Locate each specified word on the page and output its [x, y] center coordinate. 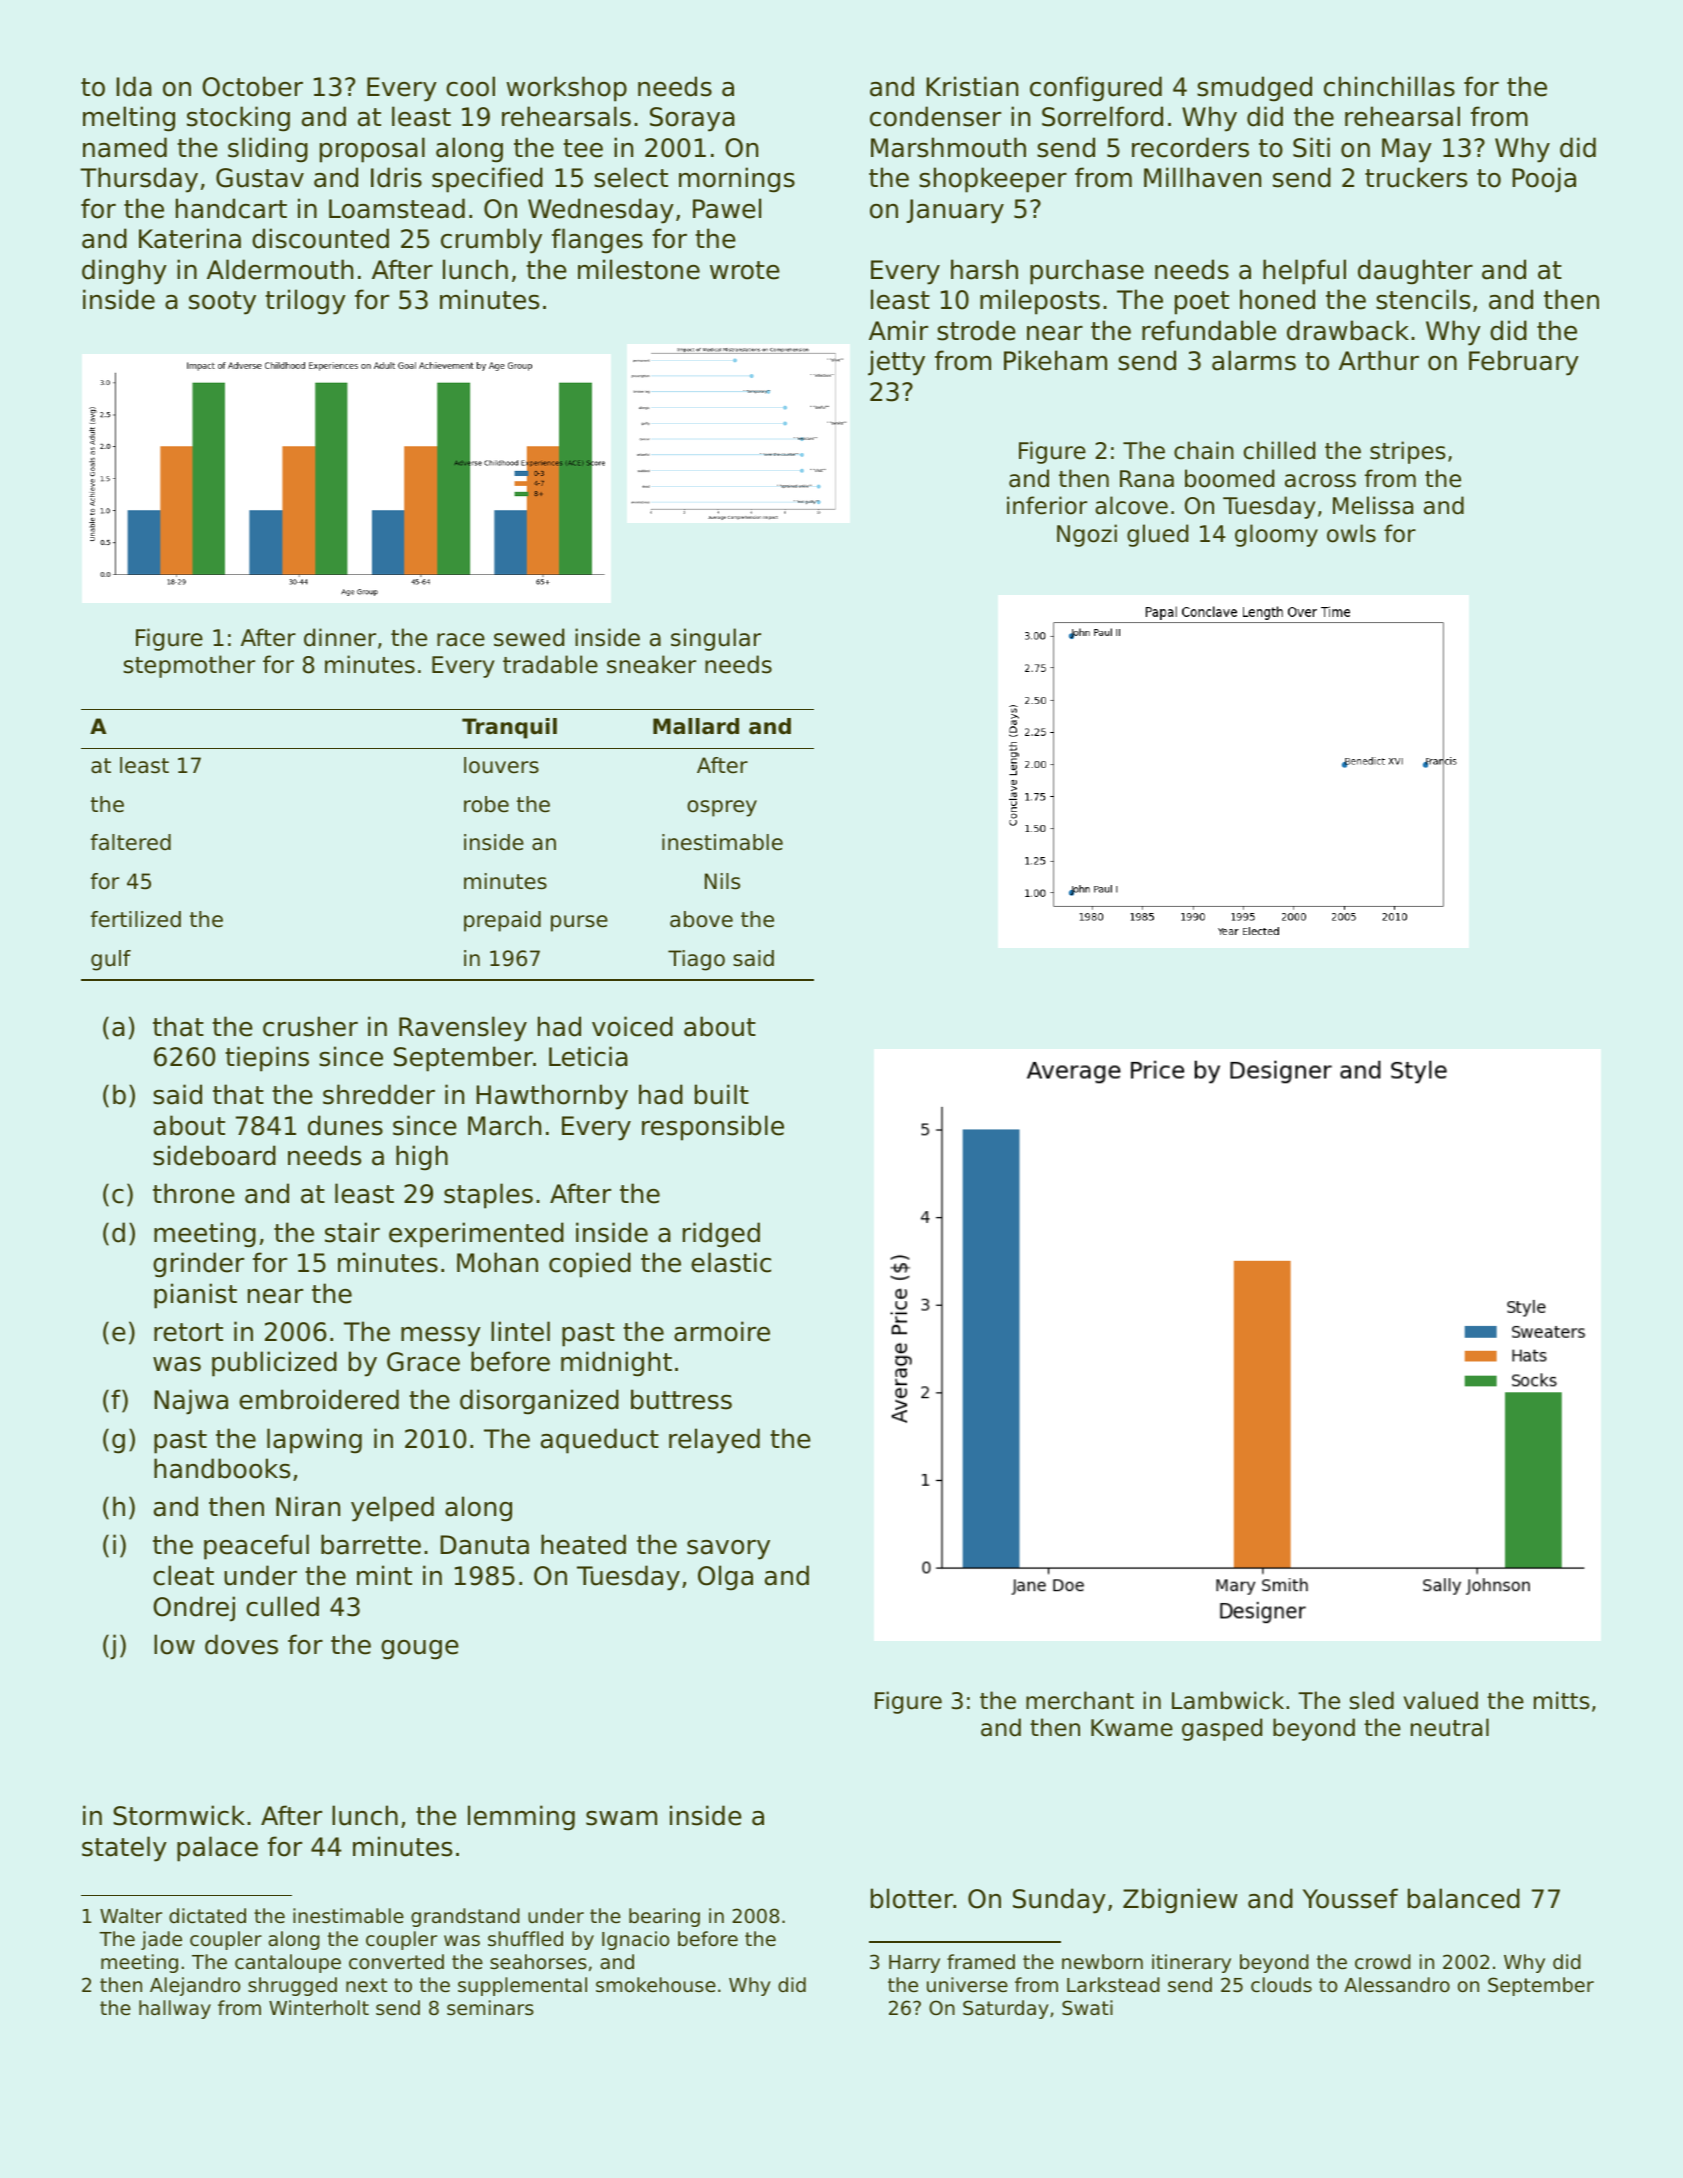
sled [1371, 1700]
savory [728, 1550]
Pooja [1544, 180]
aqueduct [600, 1441]
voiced [632, 1026]
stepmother [189, 666]
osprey [722, 808]
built [722, 1094]
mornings [737, 180]
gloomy [1276, 535]
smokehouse [656, 1984]
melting [129, 119]
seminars [490, 2007]
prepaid [502, 921]
